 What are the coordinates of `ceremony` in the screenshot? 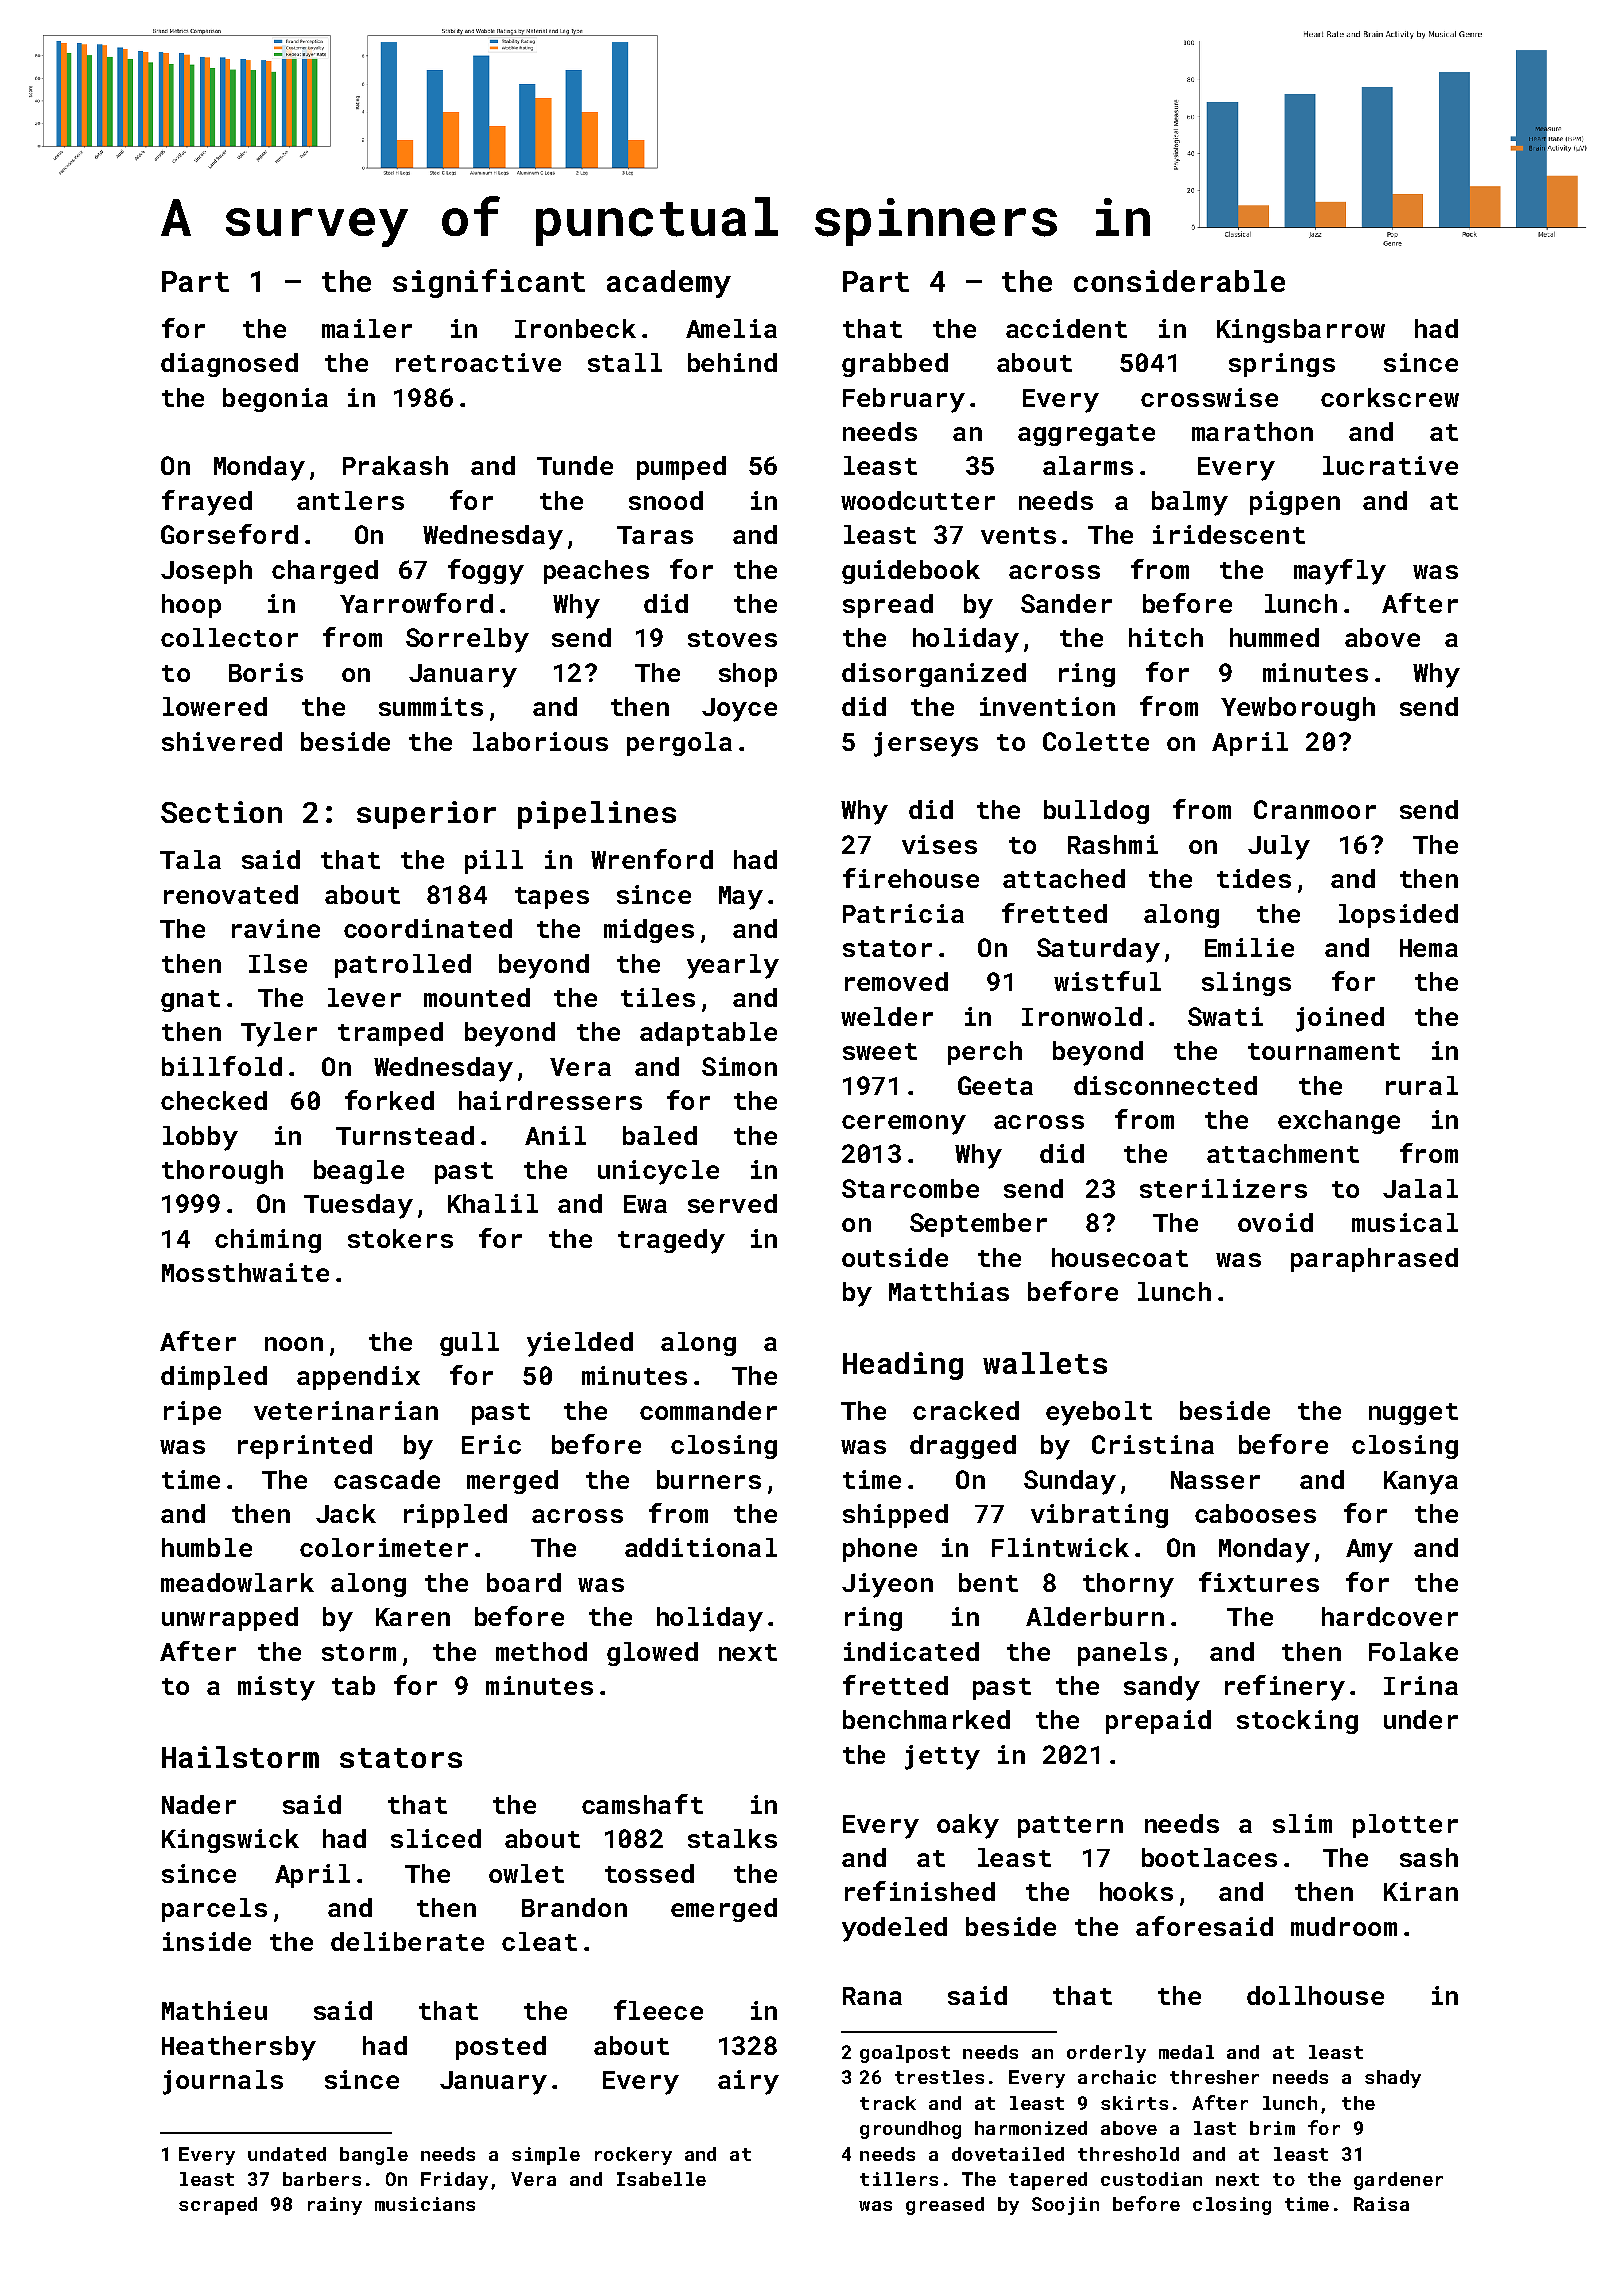 It's located at (904, 1125).
